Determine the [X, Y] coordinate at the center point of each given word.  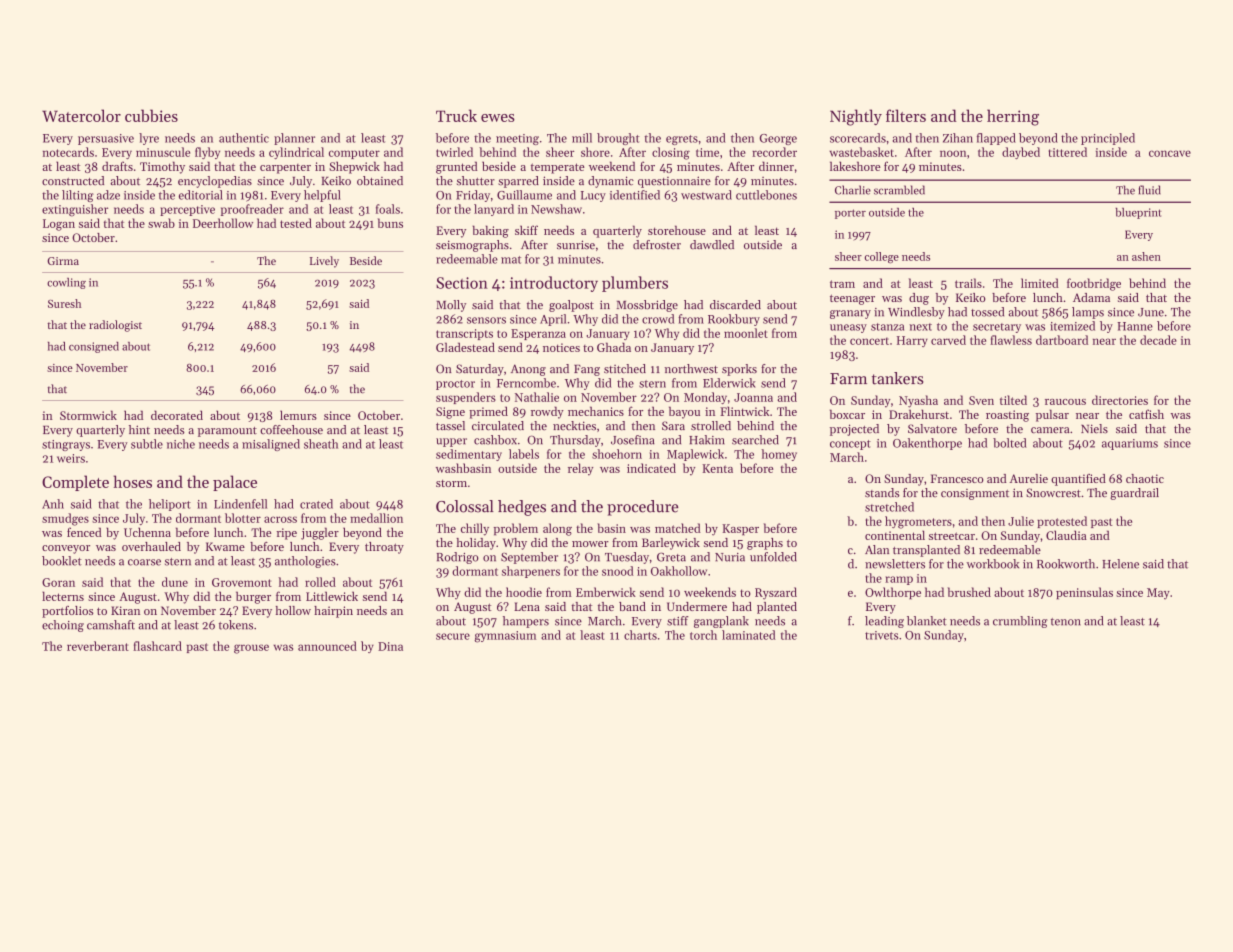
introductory [554, 284]
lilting [78, 196]
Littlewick [332, 596]
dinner [776, 166]
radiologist [115, 326]
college [882, 258]
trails [968, 283]
